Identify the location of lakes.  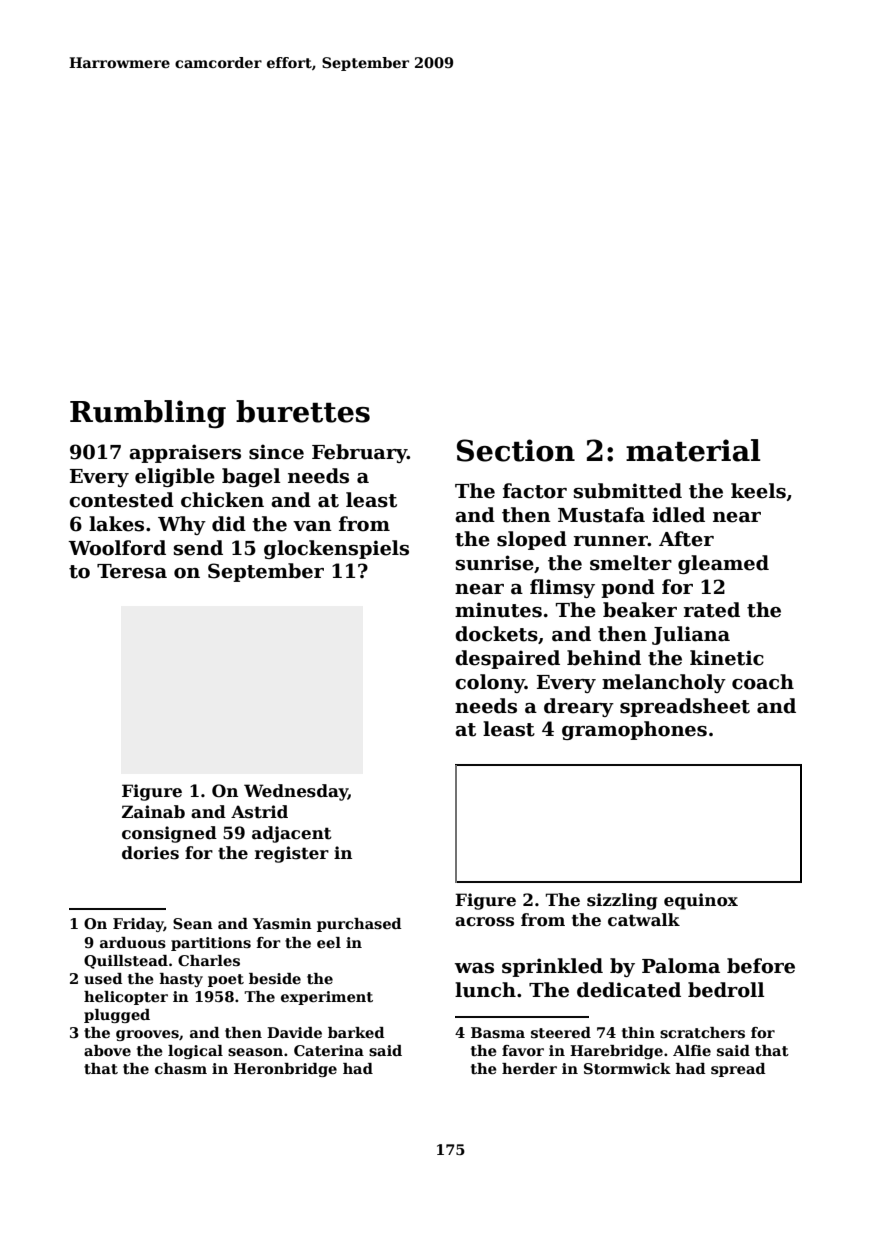
(116, 524).
